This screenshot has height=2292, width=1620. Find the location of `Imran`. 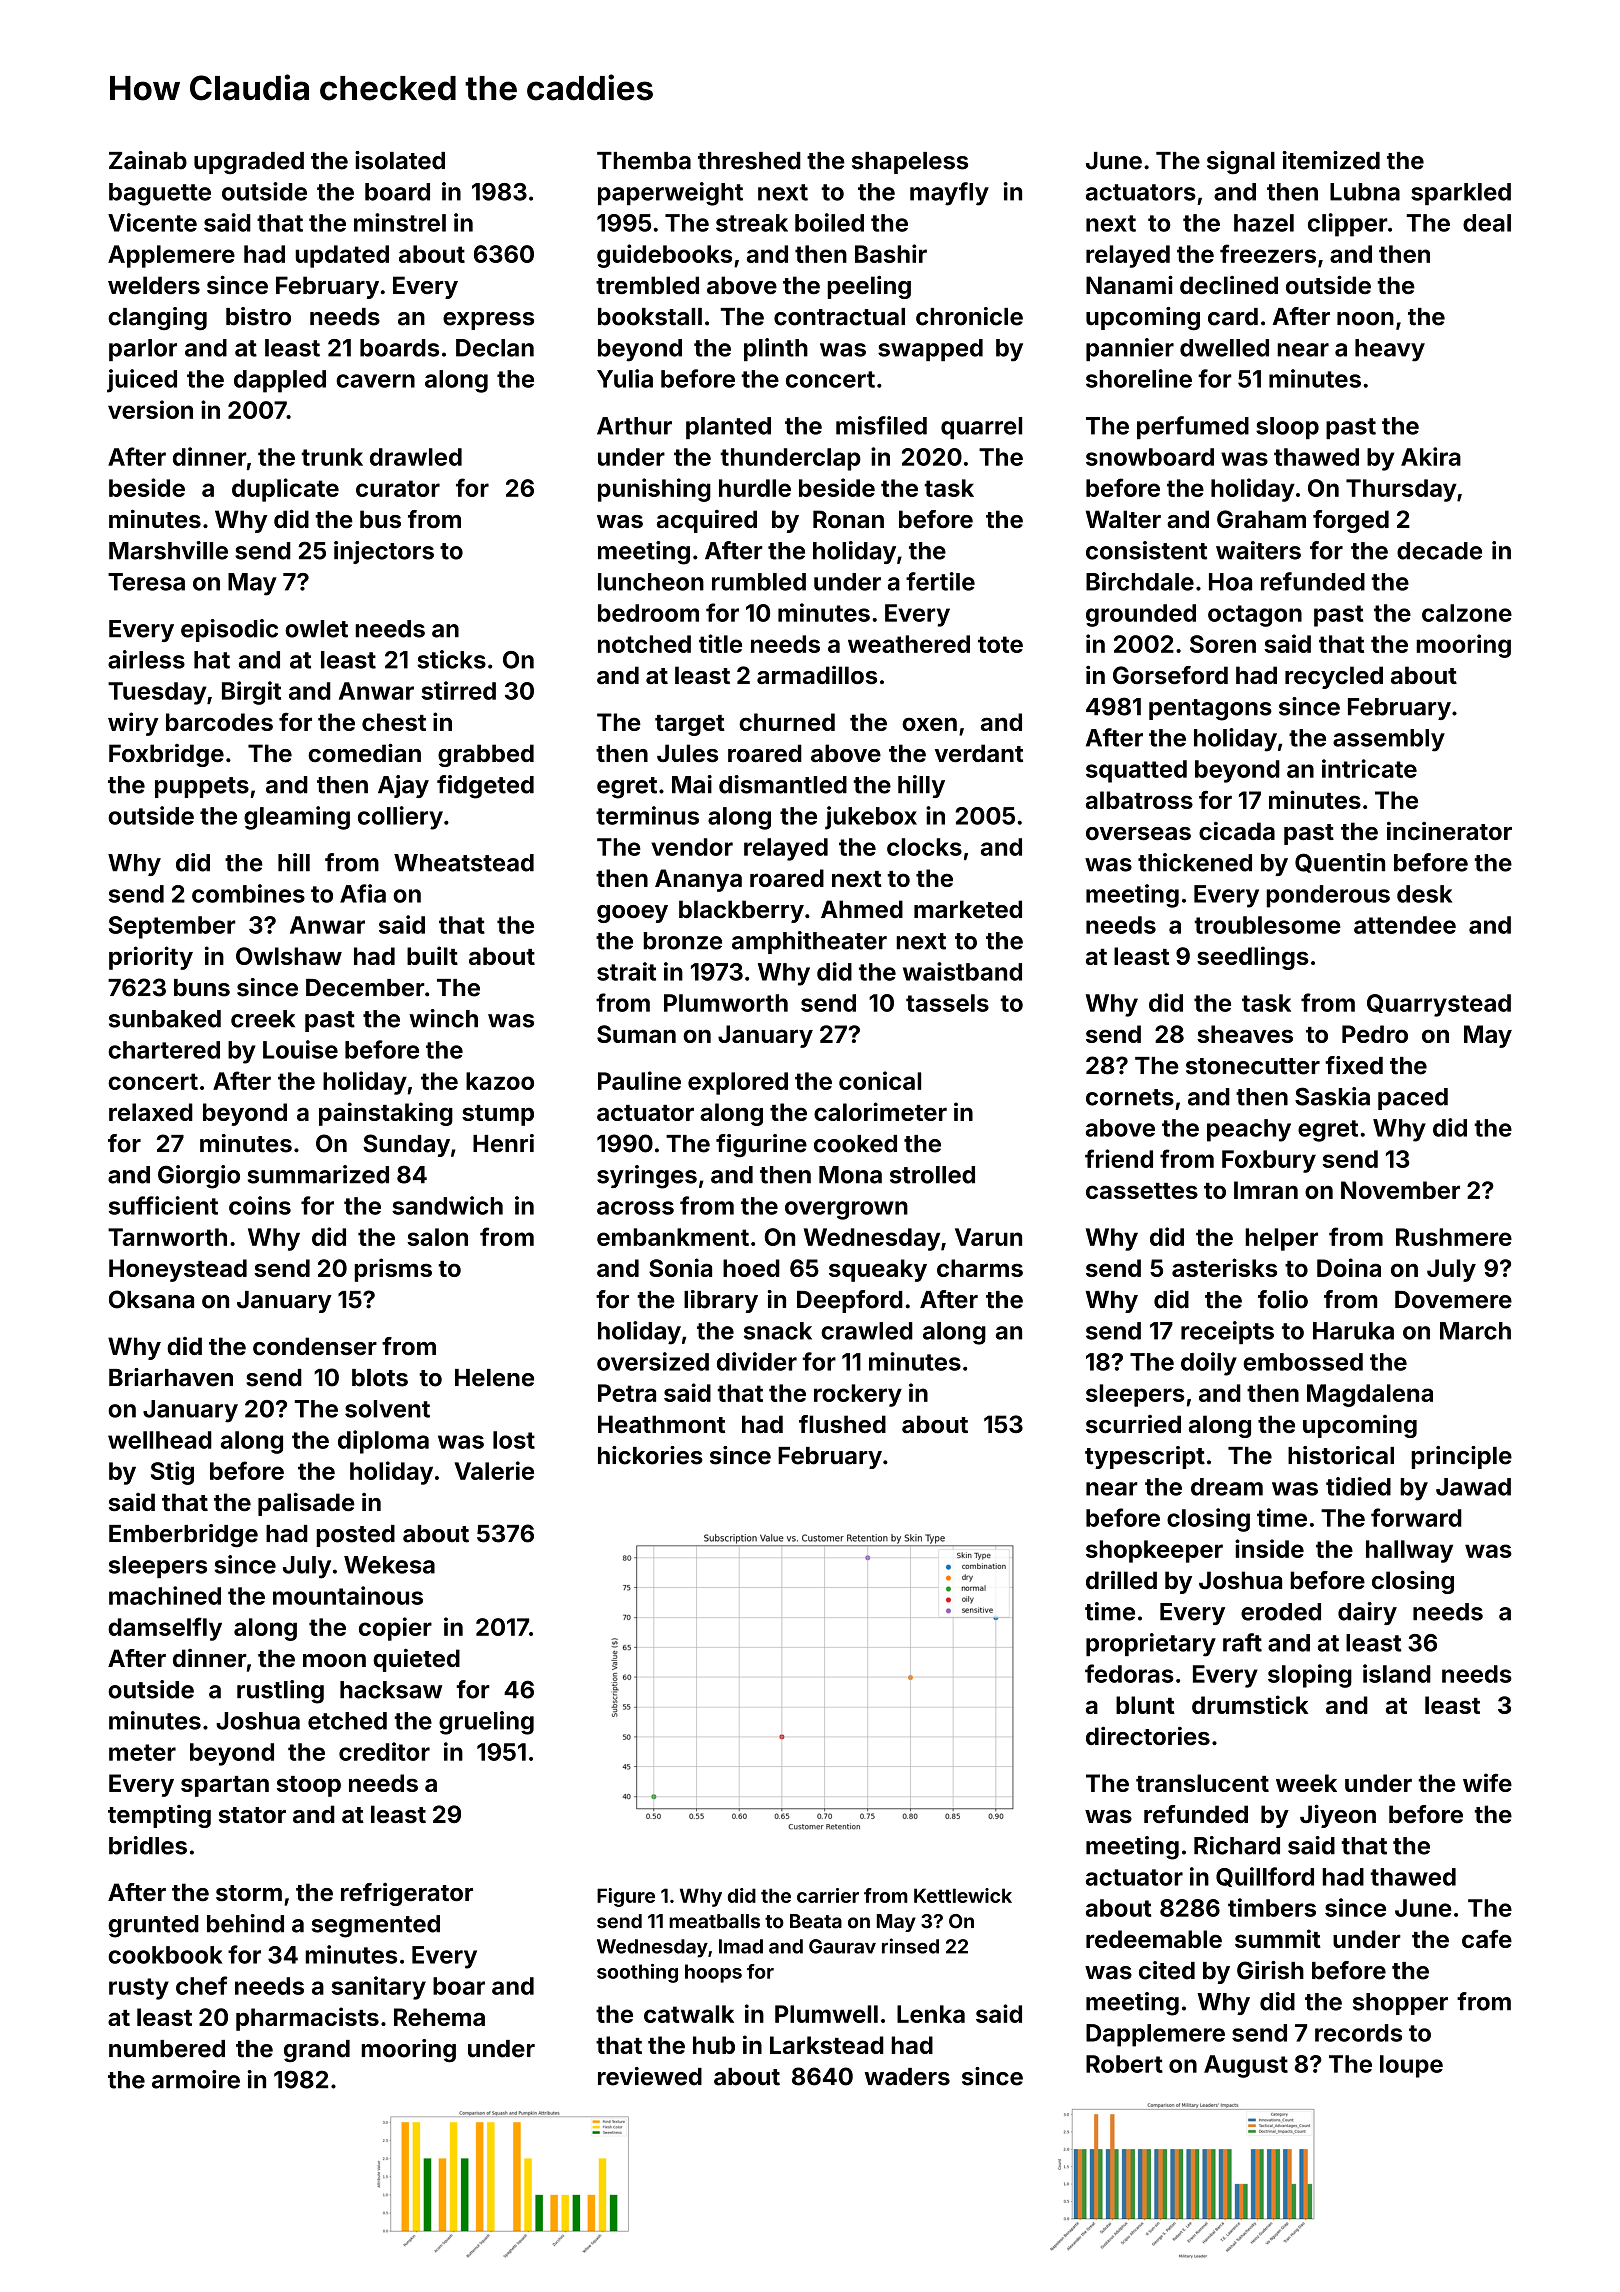

Imran is located at coordinates (1266, 1190).
